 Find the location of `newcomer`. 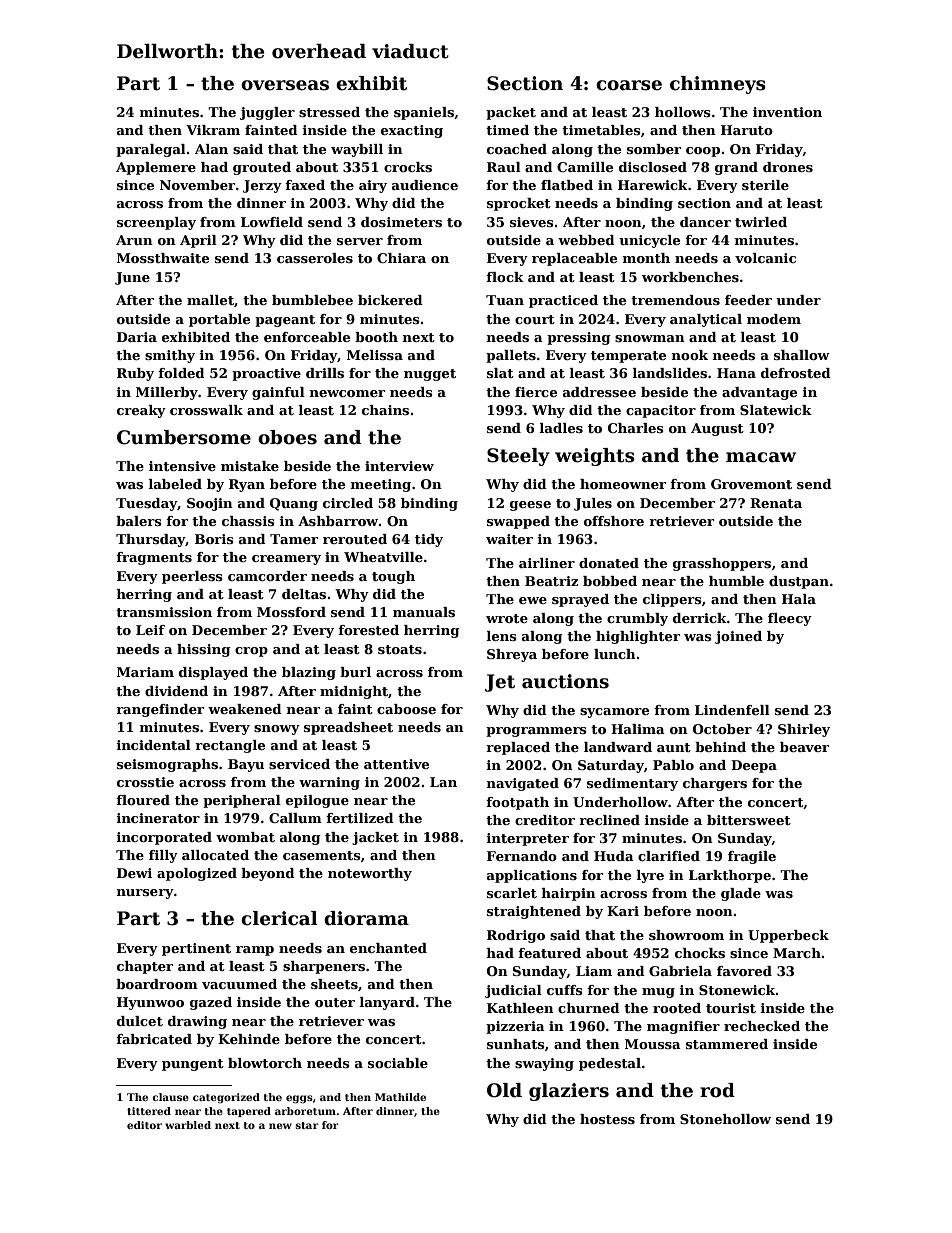

newcomer is located at coordinates (347, 393).
